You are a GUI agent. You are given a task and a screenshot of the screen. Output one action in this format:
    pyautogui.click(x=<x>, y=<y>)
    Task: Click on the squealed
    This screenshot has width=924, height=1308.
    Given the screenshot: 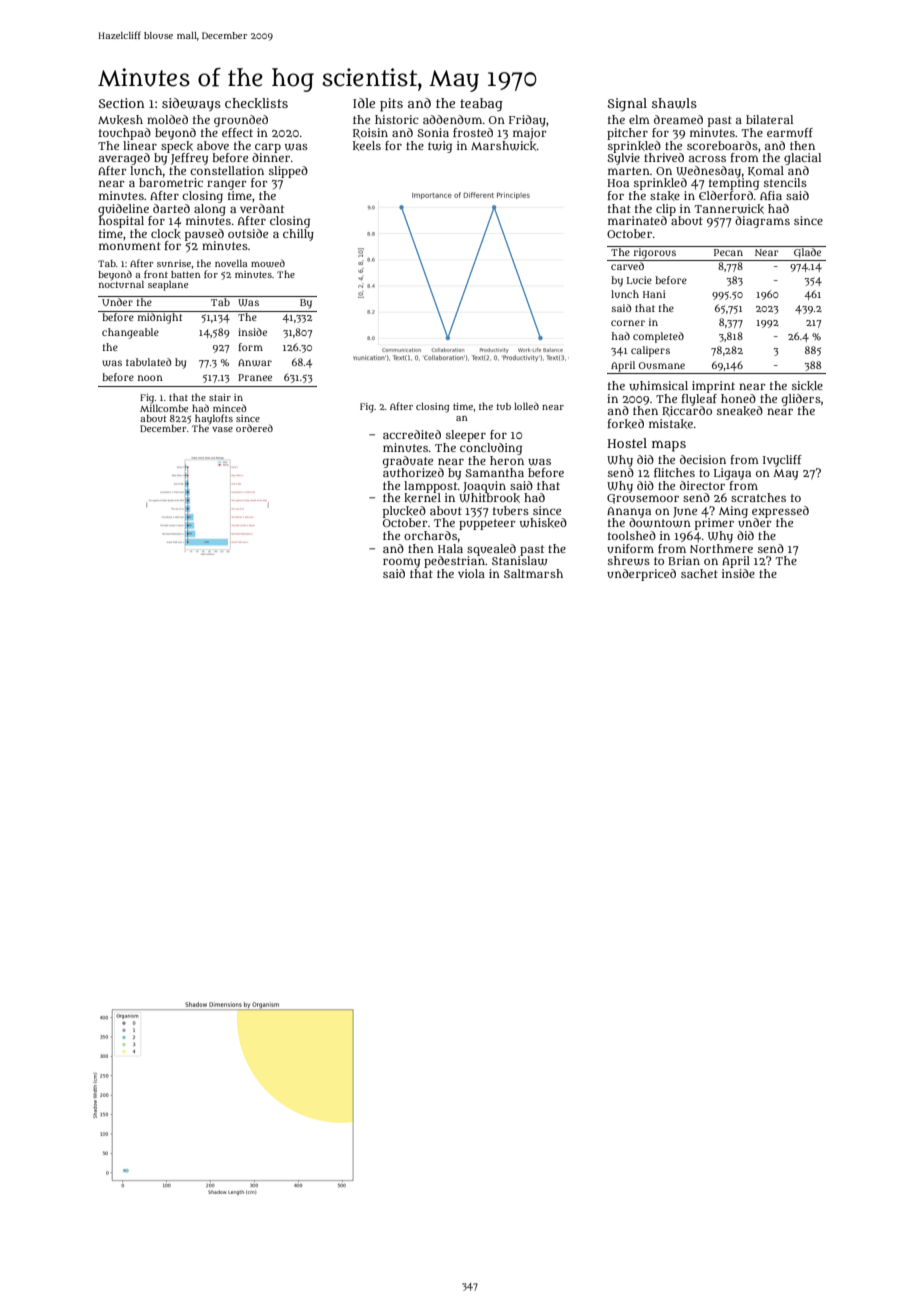 What is the action you would take?
    pyautogui.click(x=491, y=550)
